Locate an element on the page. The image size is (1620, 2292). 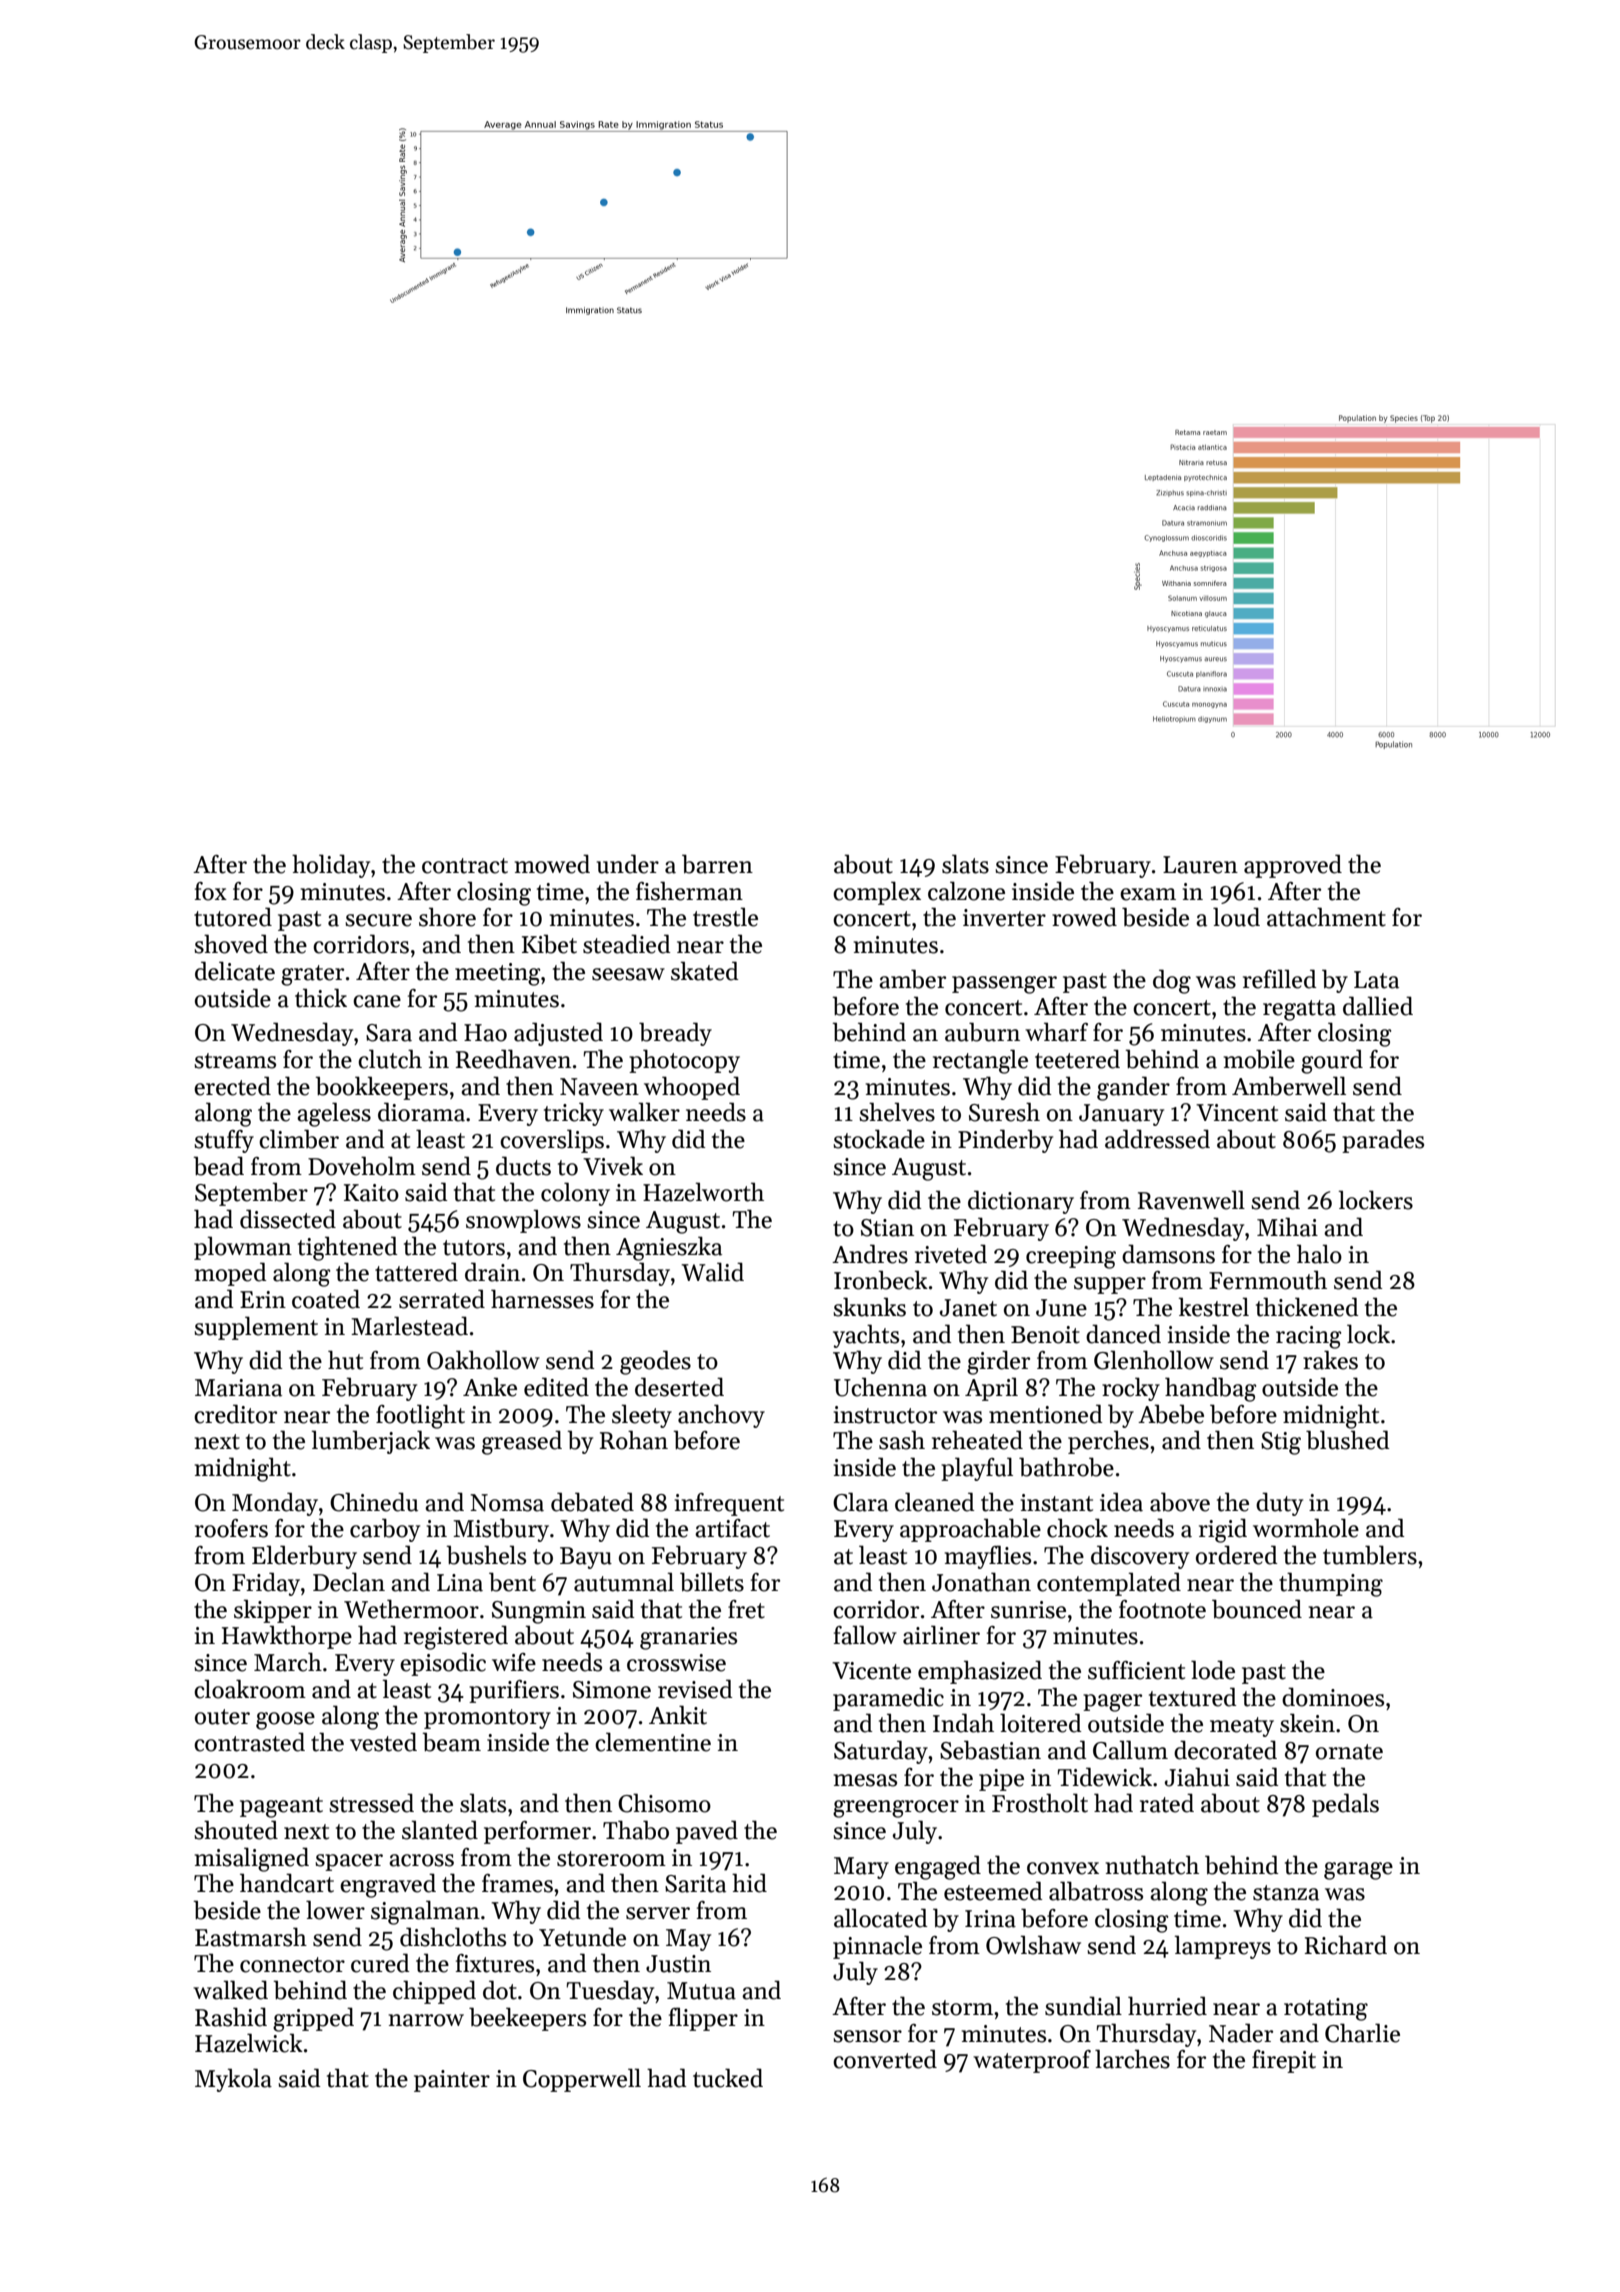
sensor is located at coordinates (867, 2036).
